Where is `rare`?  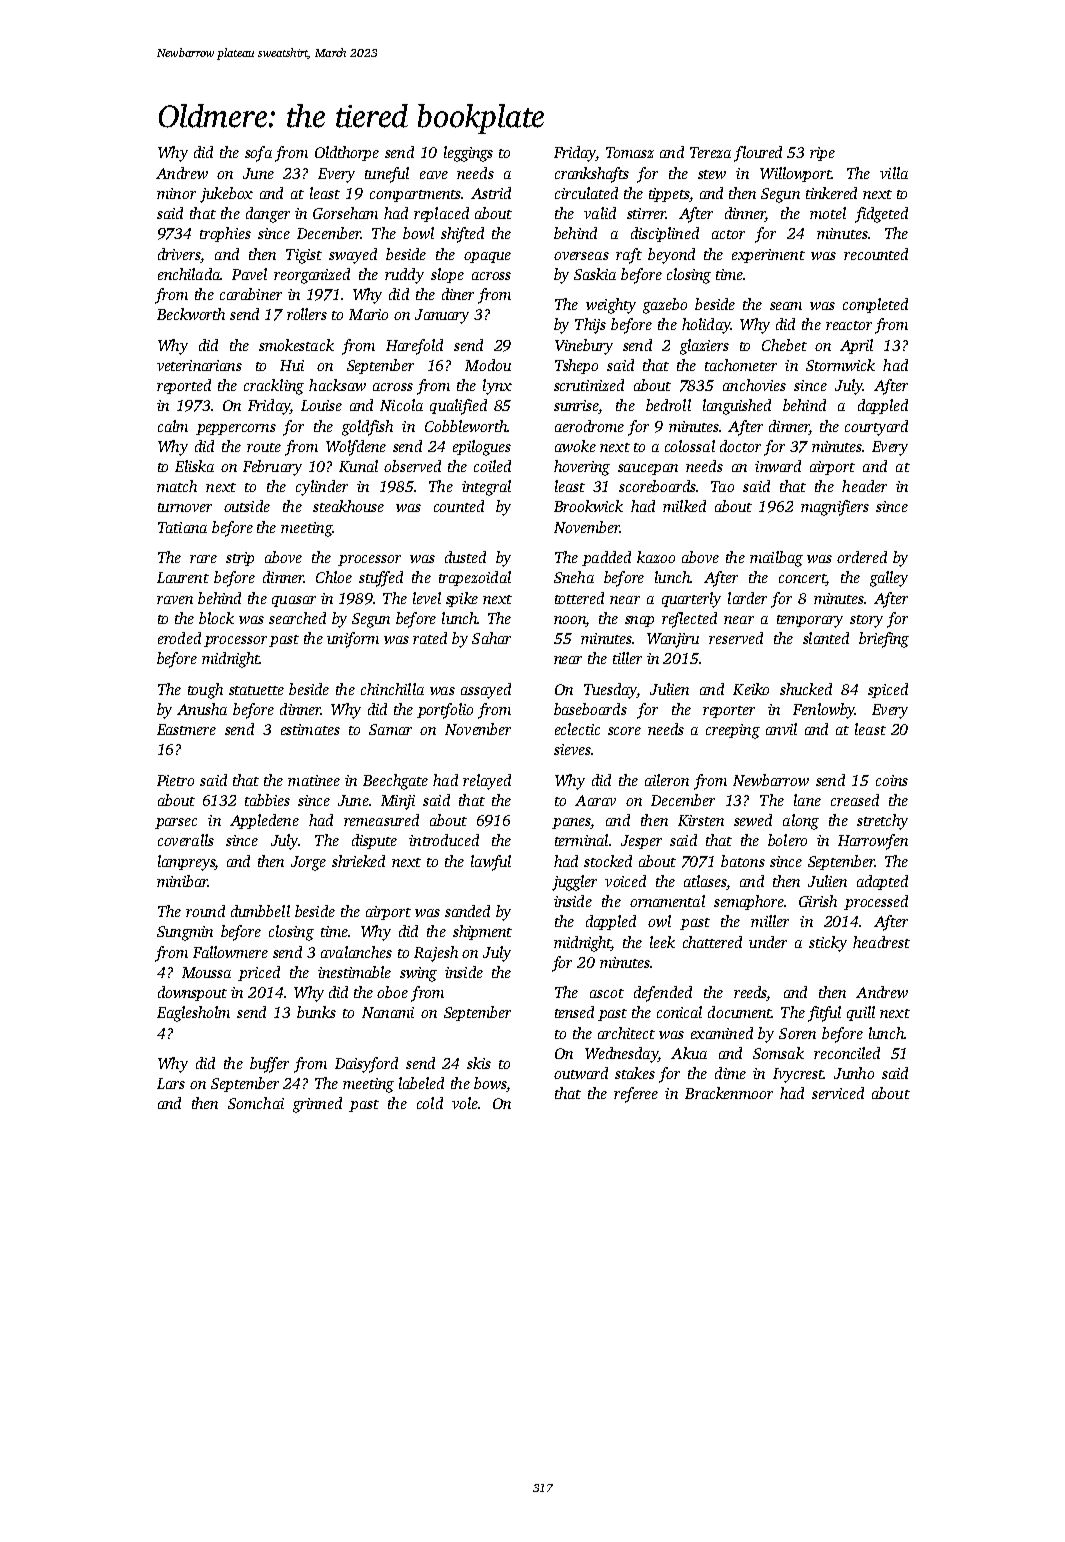
rare is located at coordinates (203, 559).
